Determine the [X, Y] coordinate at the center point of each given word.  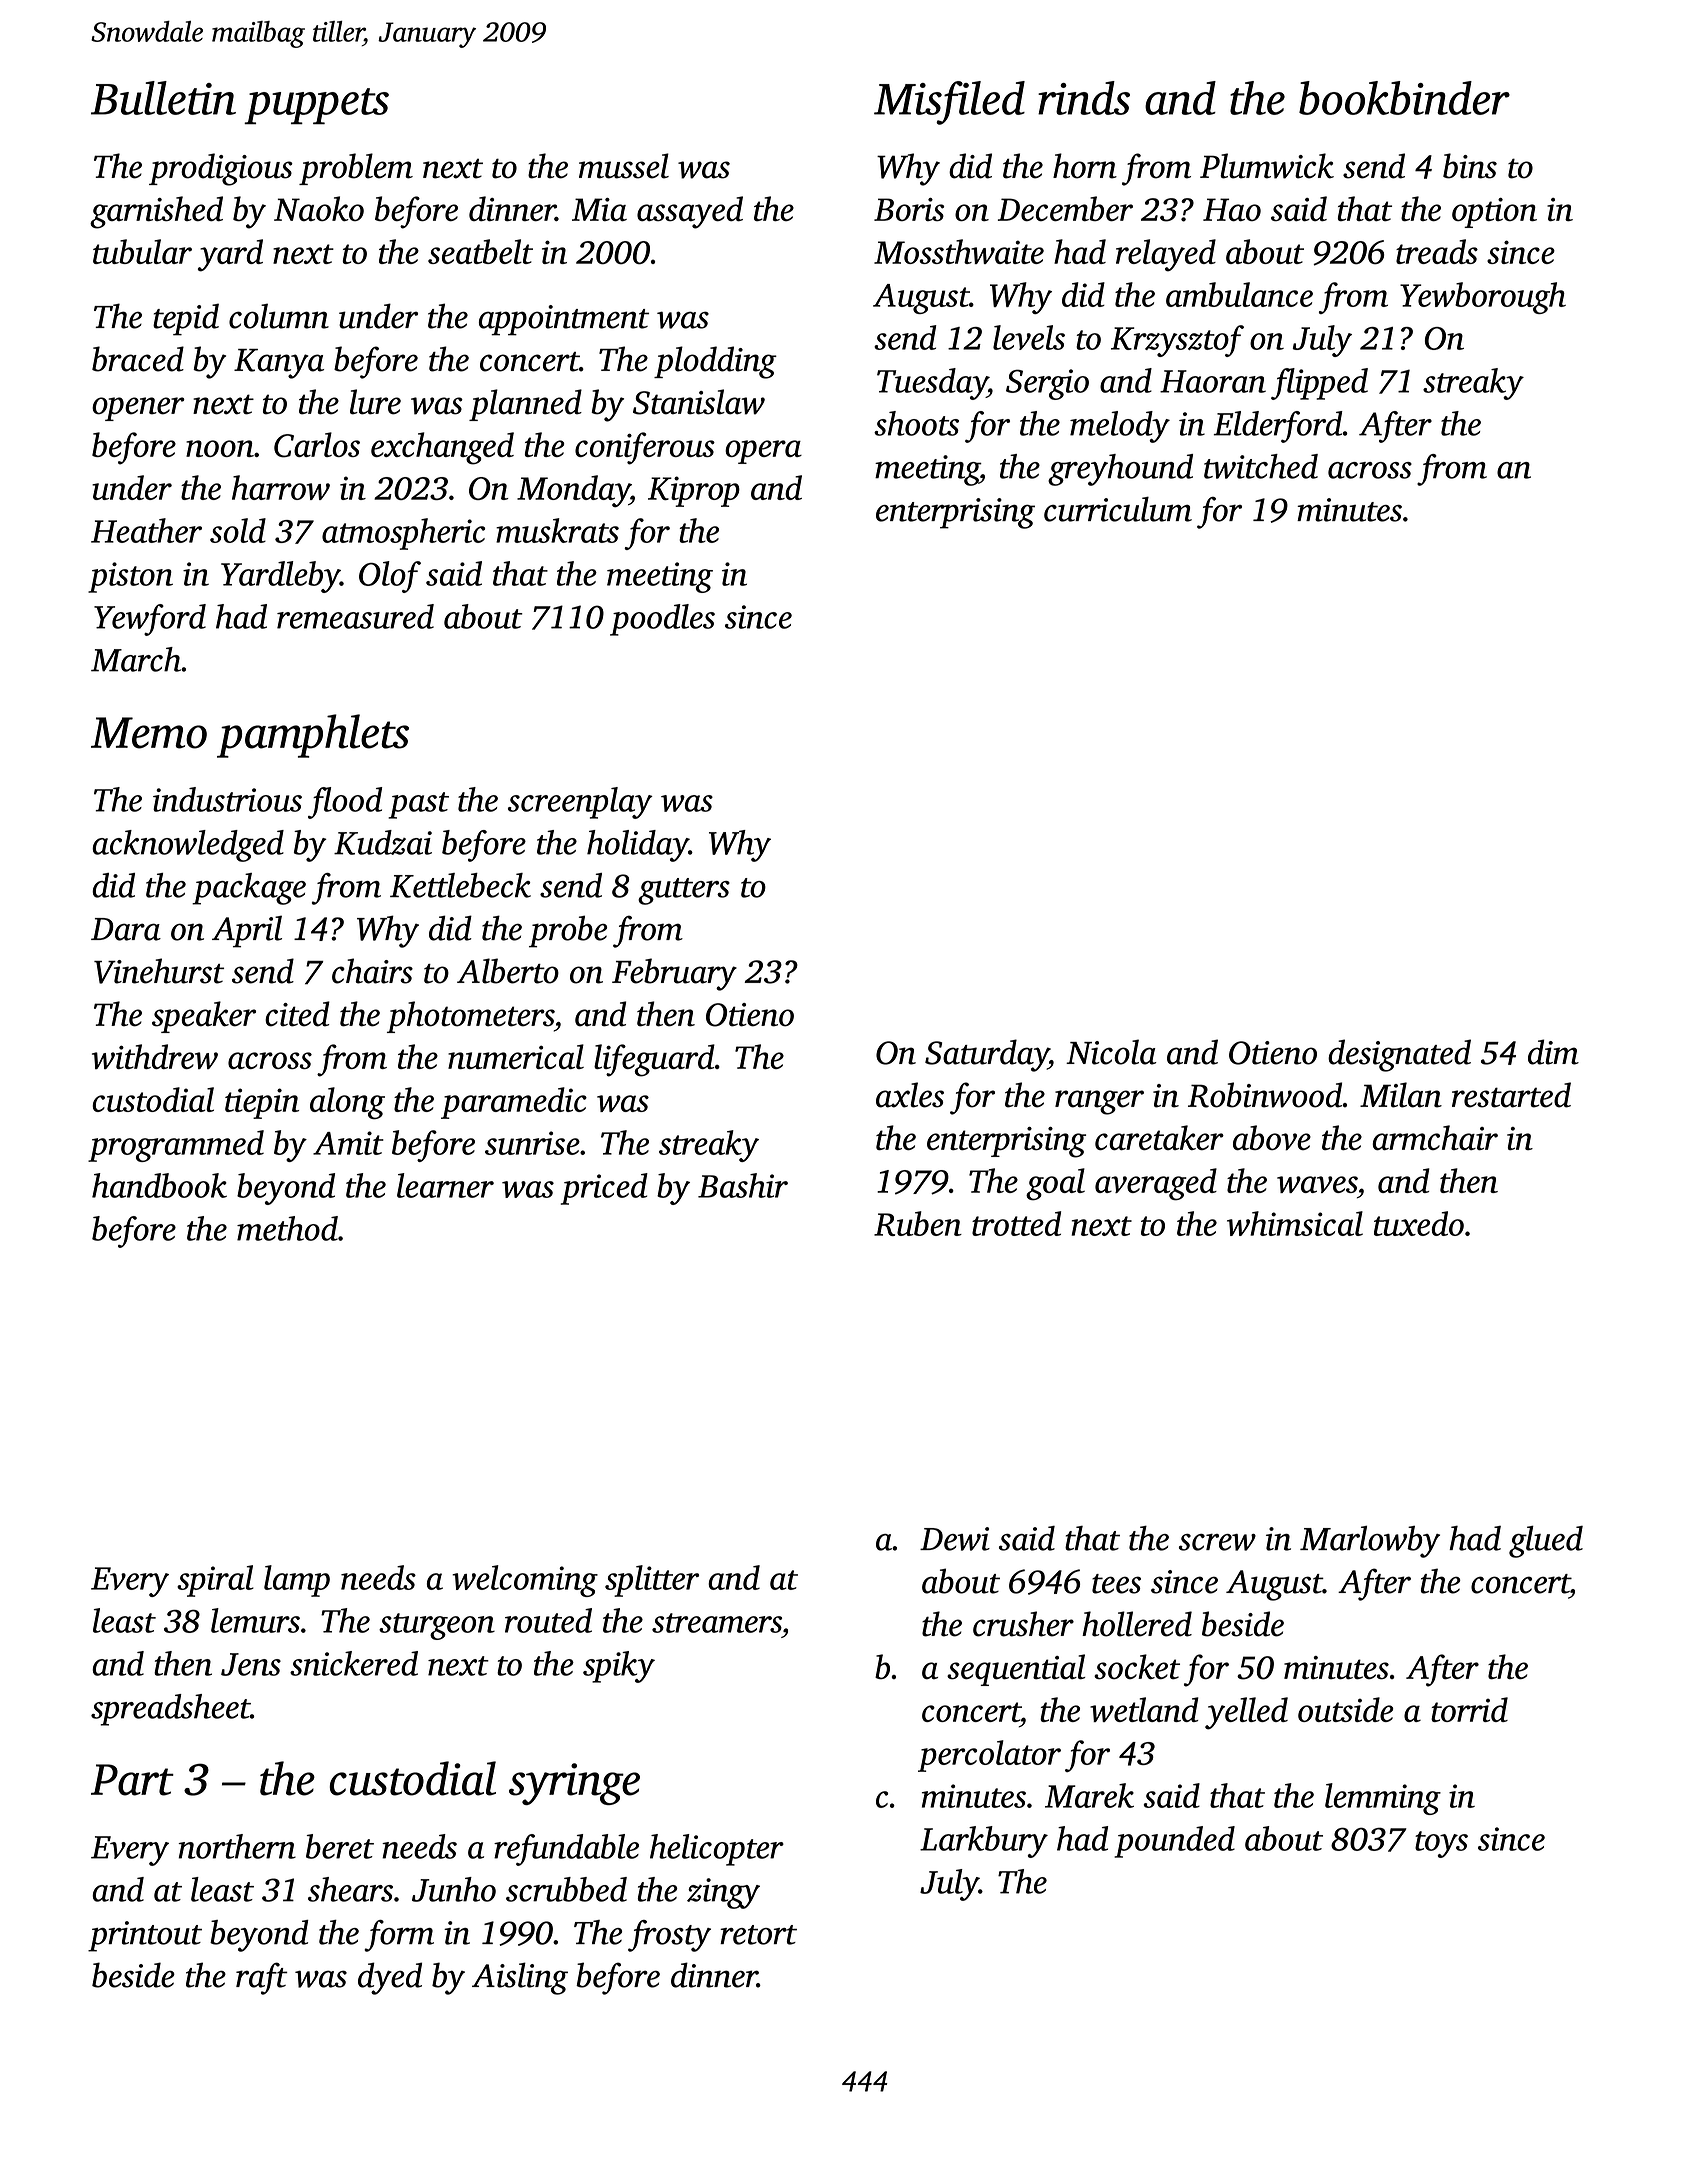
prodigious [221, 169]
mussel [624, 166]
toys [1441, 1844]
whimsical [1295, 1223]
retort [758, 1935]
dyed [390, 1978]
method [287, 1228]
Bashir [743, 1185]
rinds [1084, 98]
